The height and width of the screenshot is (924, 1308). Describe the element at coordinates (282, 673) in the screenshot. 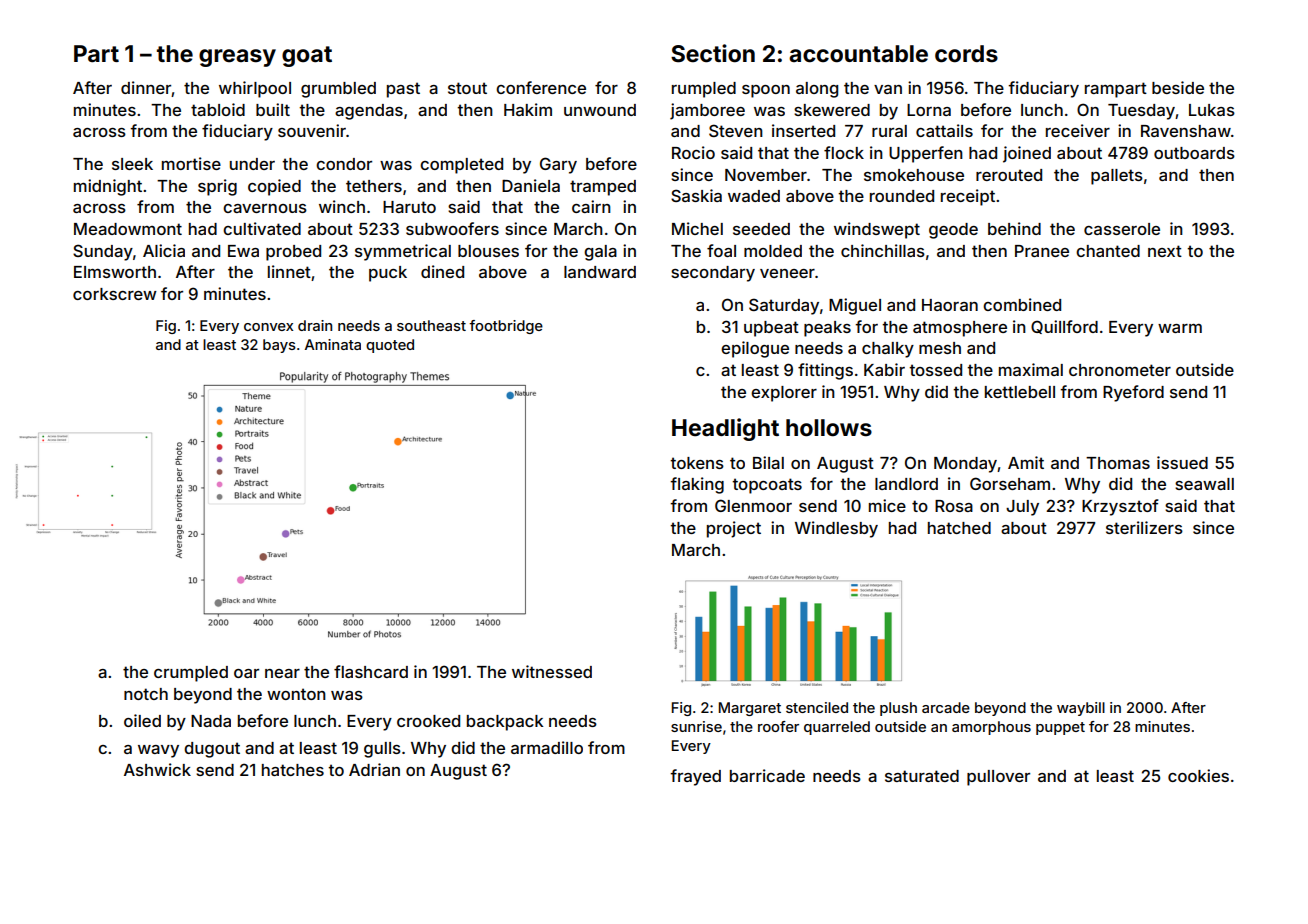

I see `near` at that location.
